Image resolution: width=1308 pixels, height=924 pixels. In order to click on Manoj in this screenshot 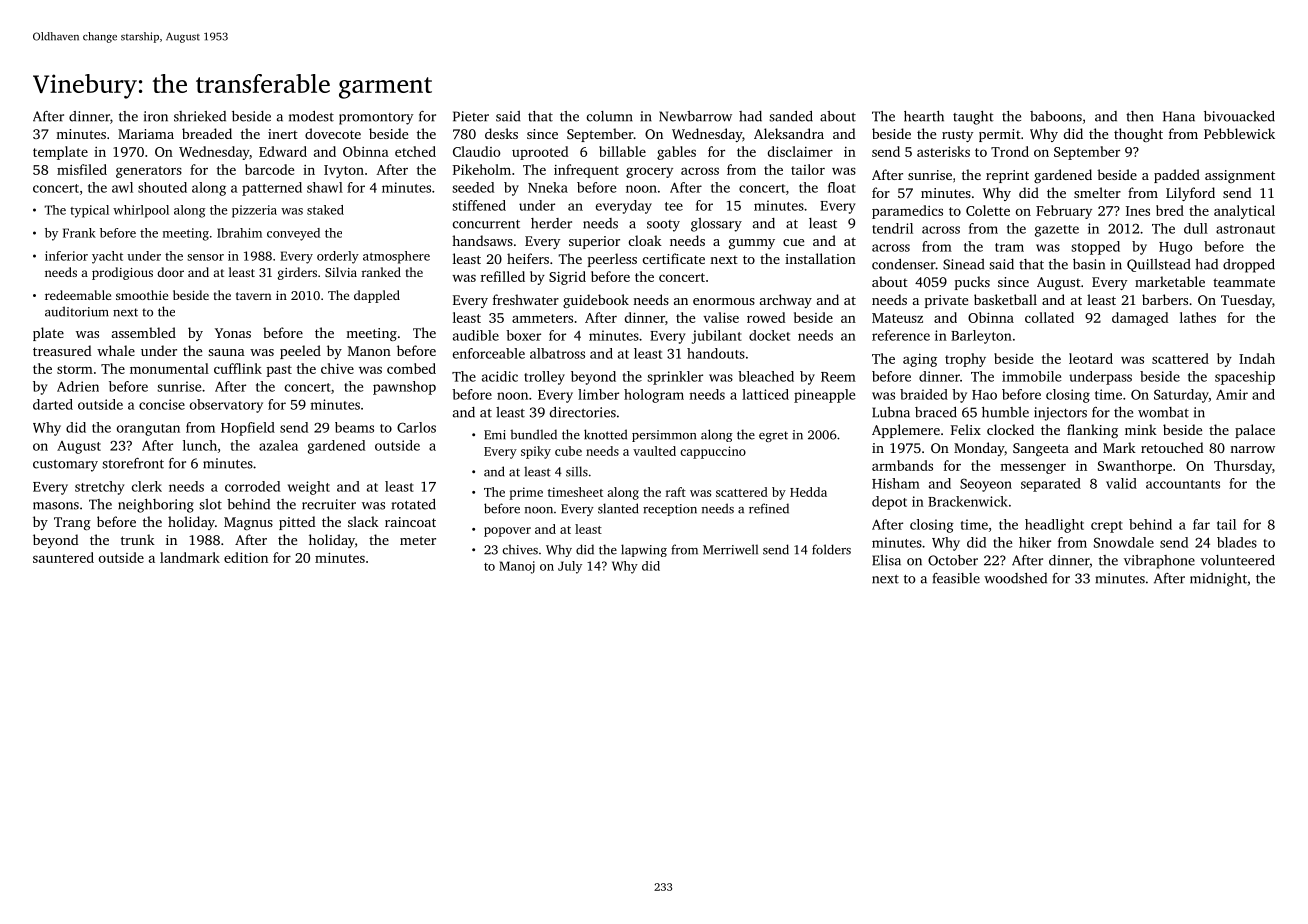, I will do `click(517, 567)`.
